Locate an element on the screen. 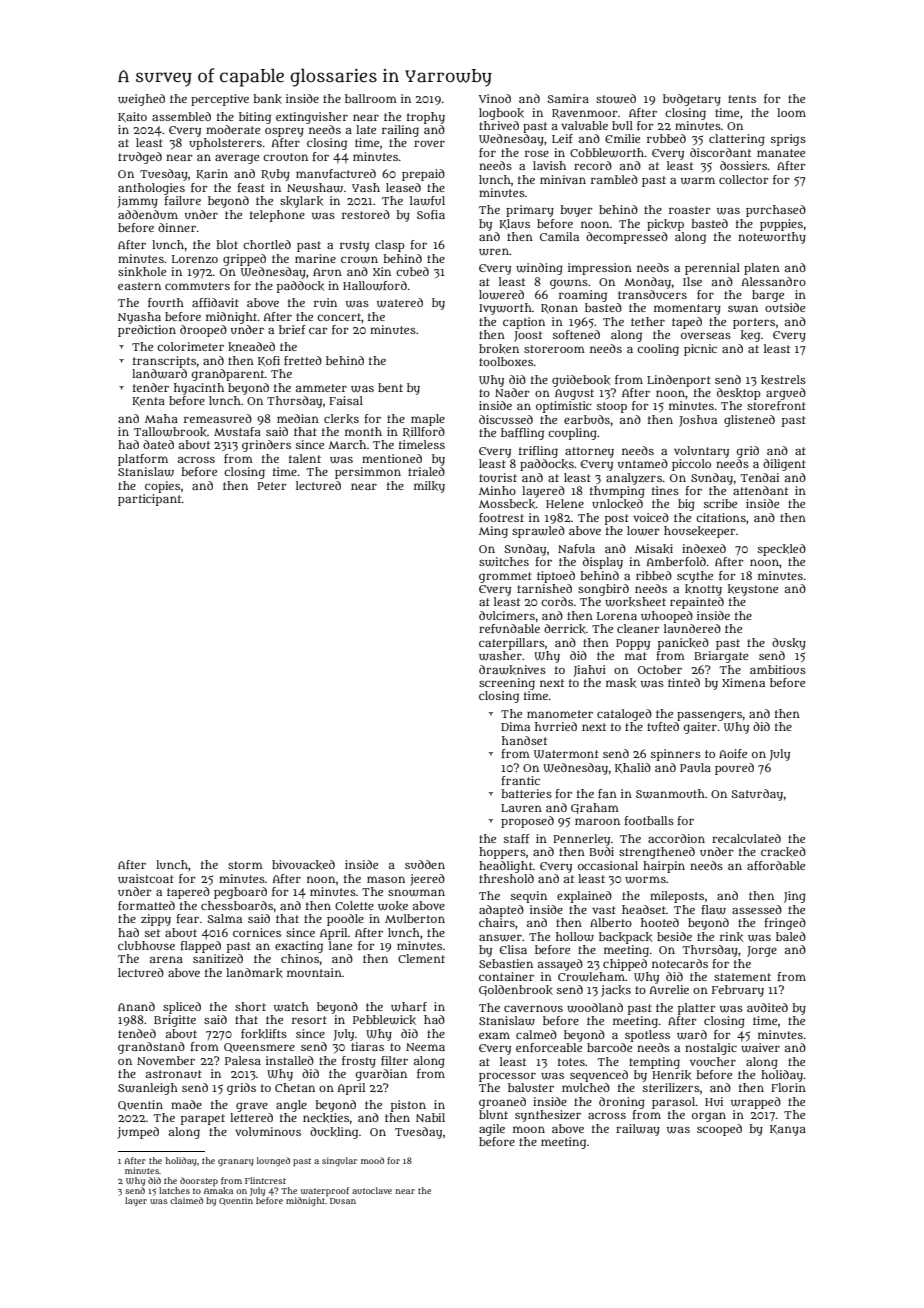 The height and width of the screenshot is (1308, 924). Watermont is located at coordinates (566, 754).
